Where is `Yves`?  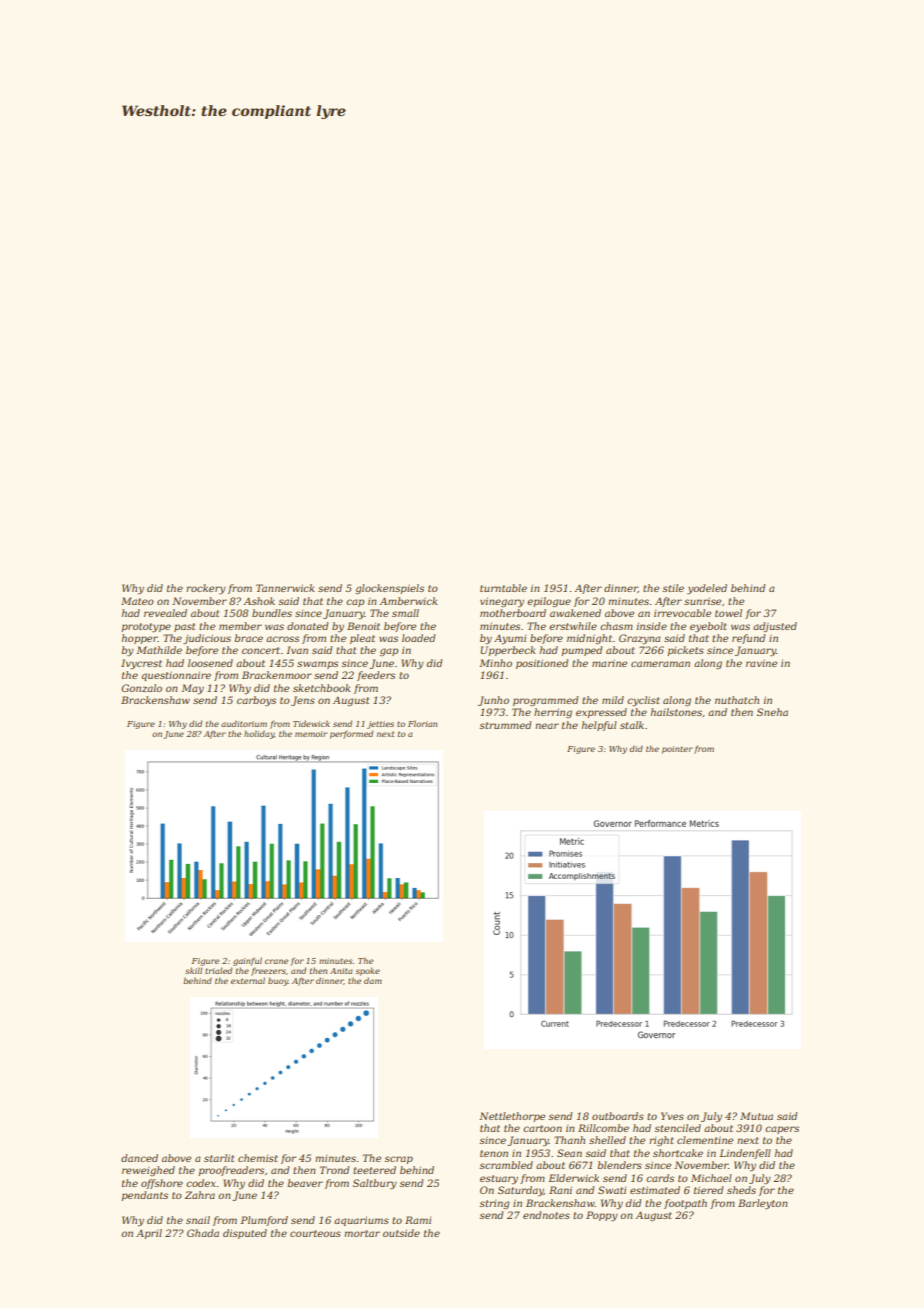
Yves is located at coordinates (672, 1116).
